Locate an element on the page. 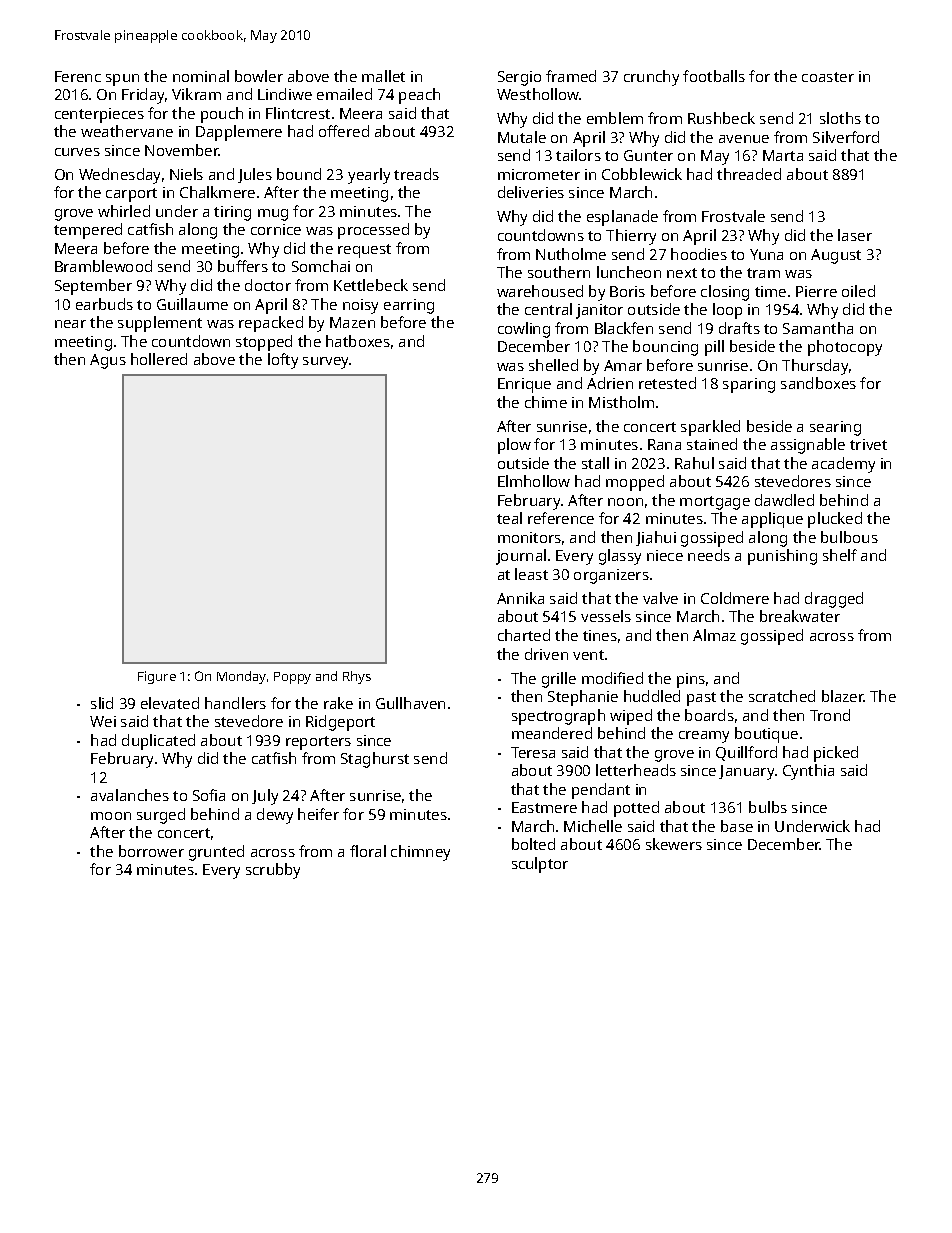  Wei is located at coordinates (103, 721).
